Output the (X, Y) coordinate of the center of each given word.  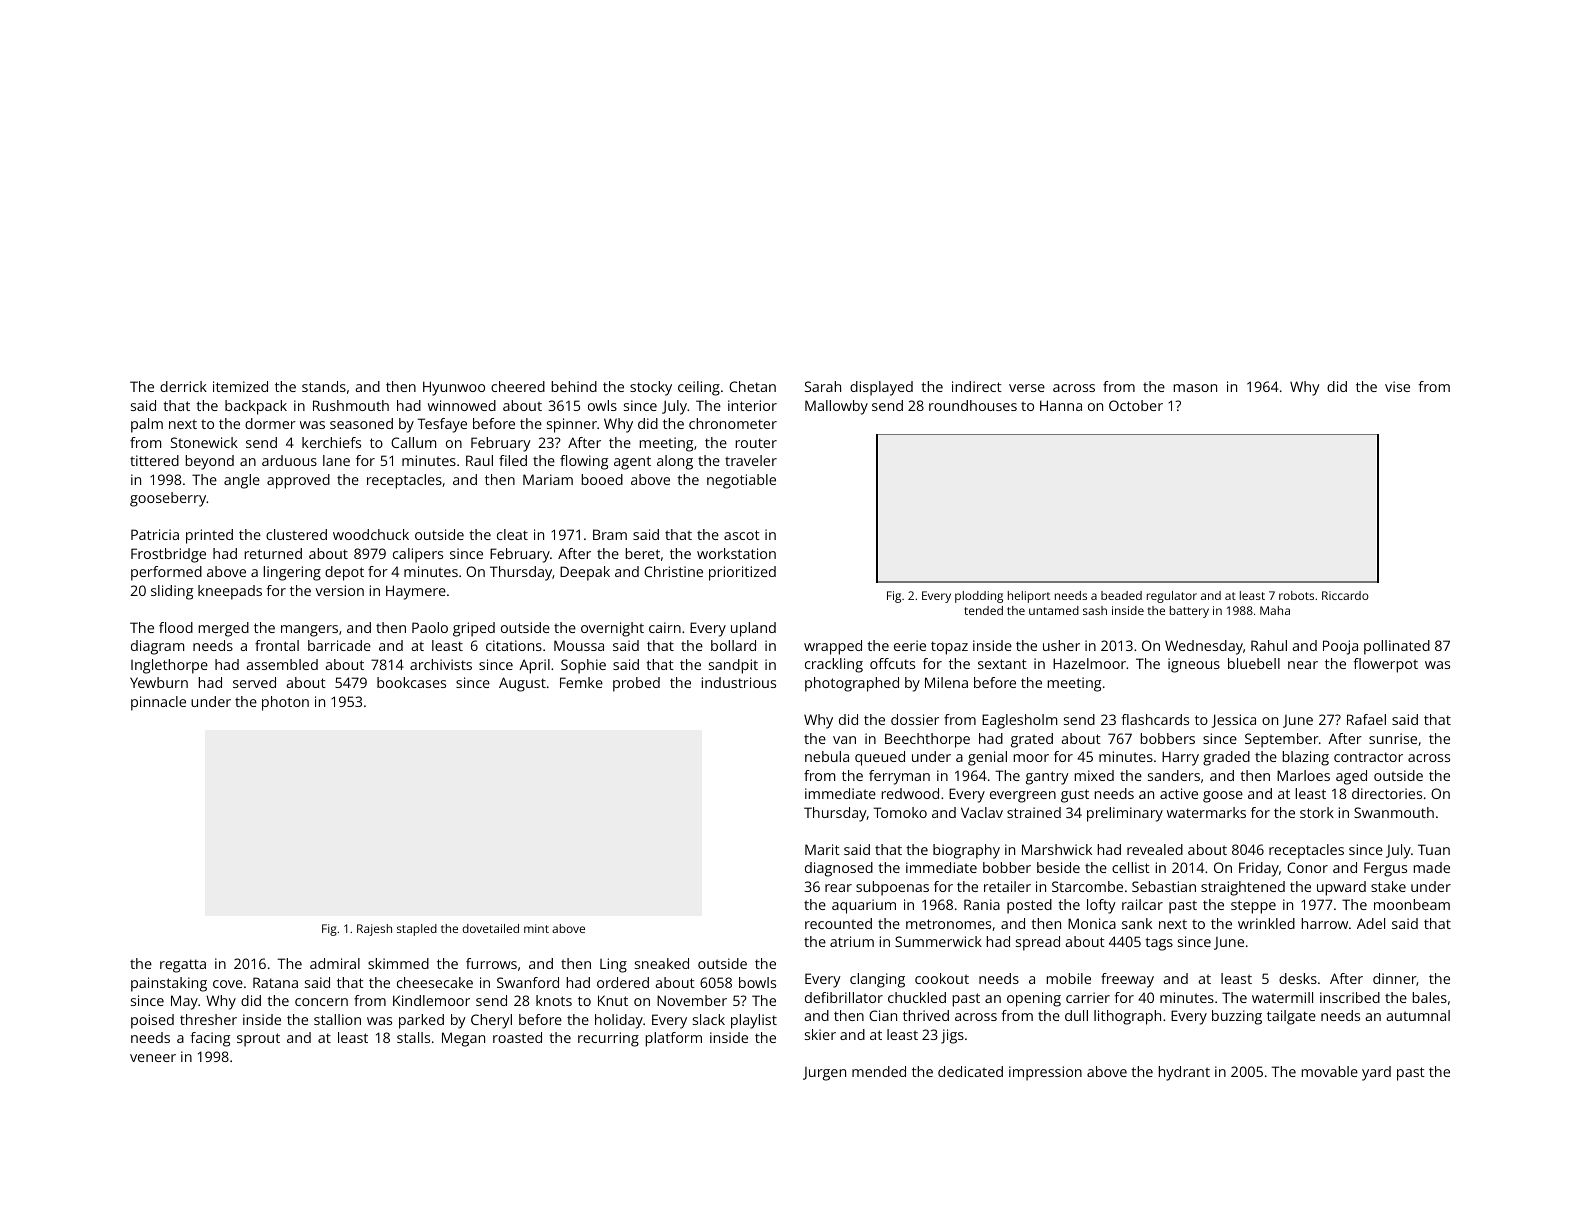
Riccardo (1345, 595)
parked (421, 1021)
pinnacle (158, 703)
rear (838, 888)
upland (753, 629)
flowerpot (1385, 665)
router (756, 443)
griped (474, 629)
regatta (183, 966)
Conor (1307, 867)
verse (1027, 388)
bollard (733, 645)
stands (324, 386)
